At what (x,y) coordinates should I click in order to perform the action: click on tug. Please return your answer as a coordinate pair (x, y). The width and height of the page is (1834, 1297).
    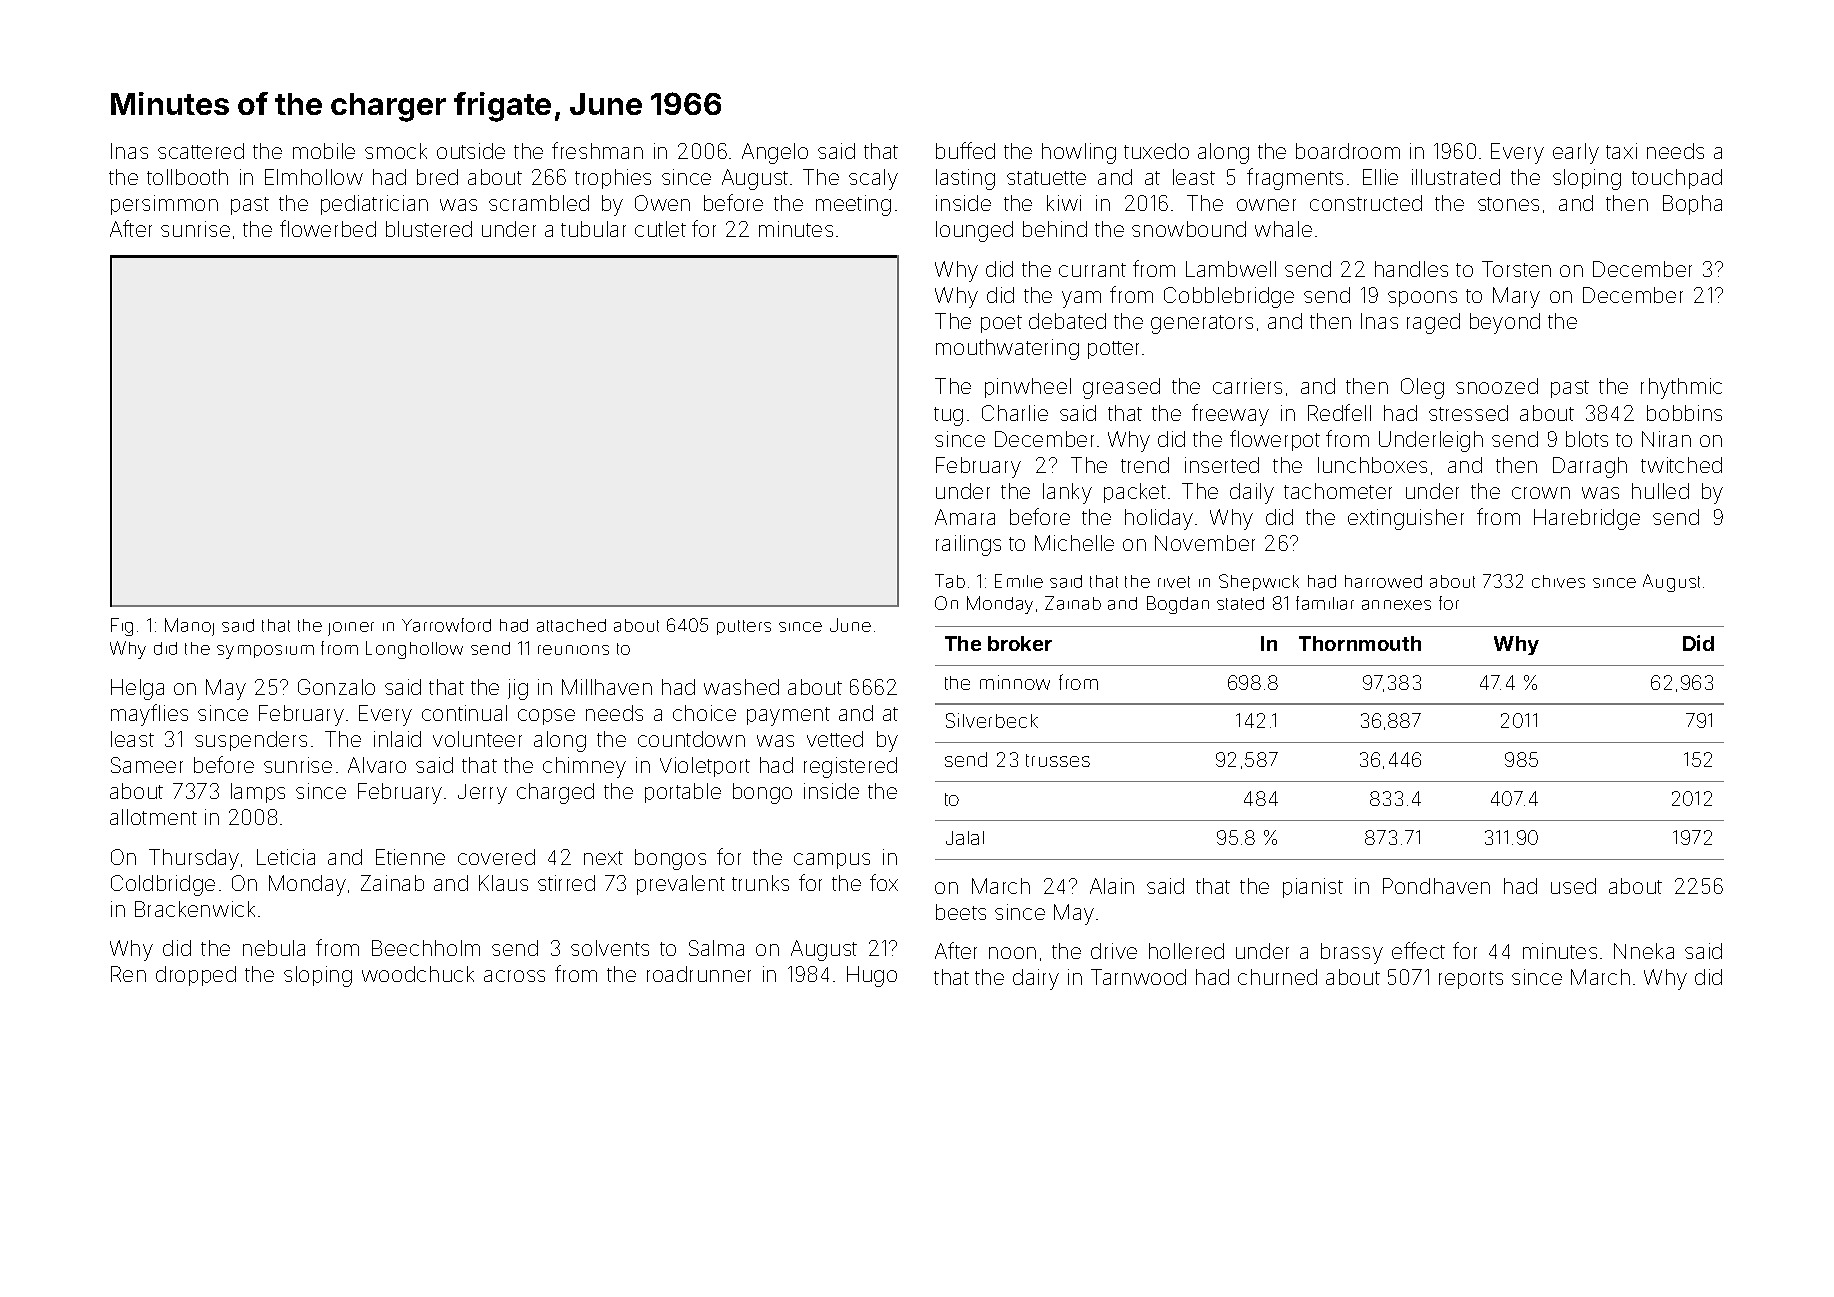
    Looking at the image, I should click on (948, 416).
